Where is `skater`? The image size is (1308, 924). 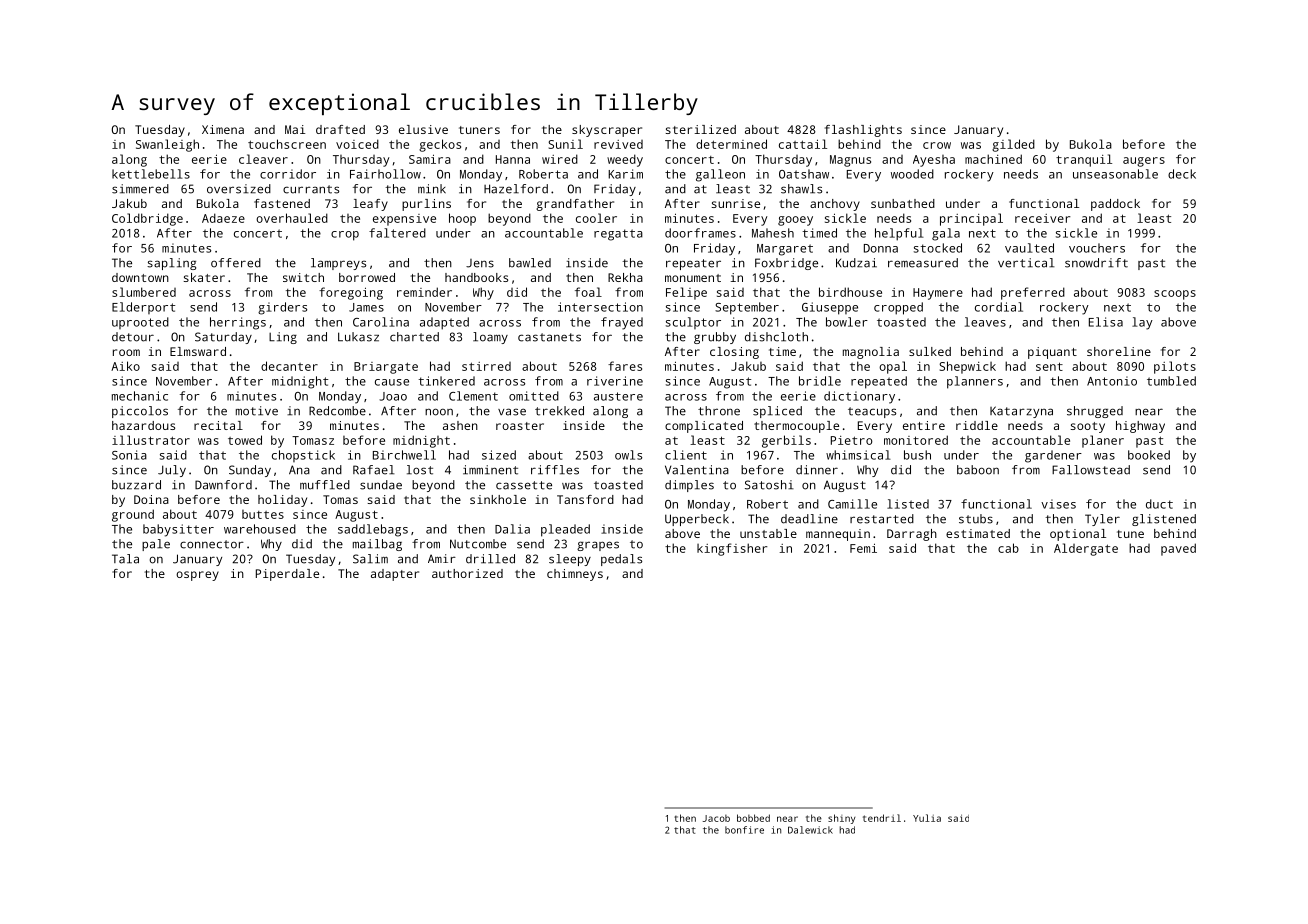 skater is located at coordinates (204, 277).
